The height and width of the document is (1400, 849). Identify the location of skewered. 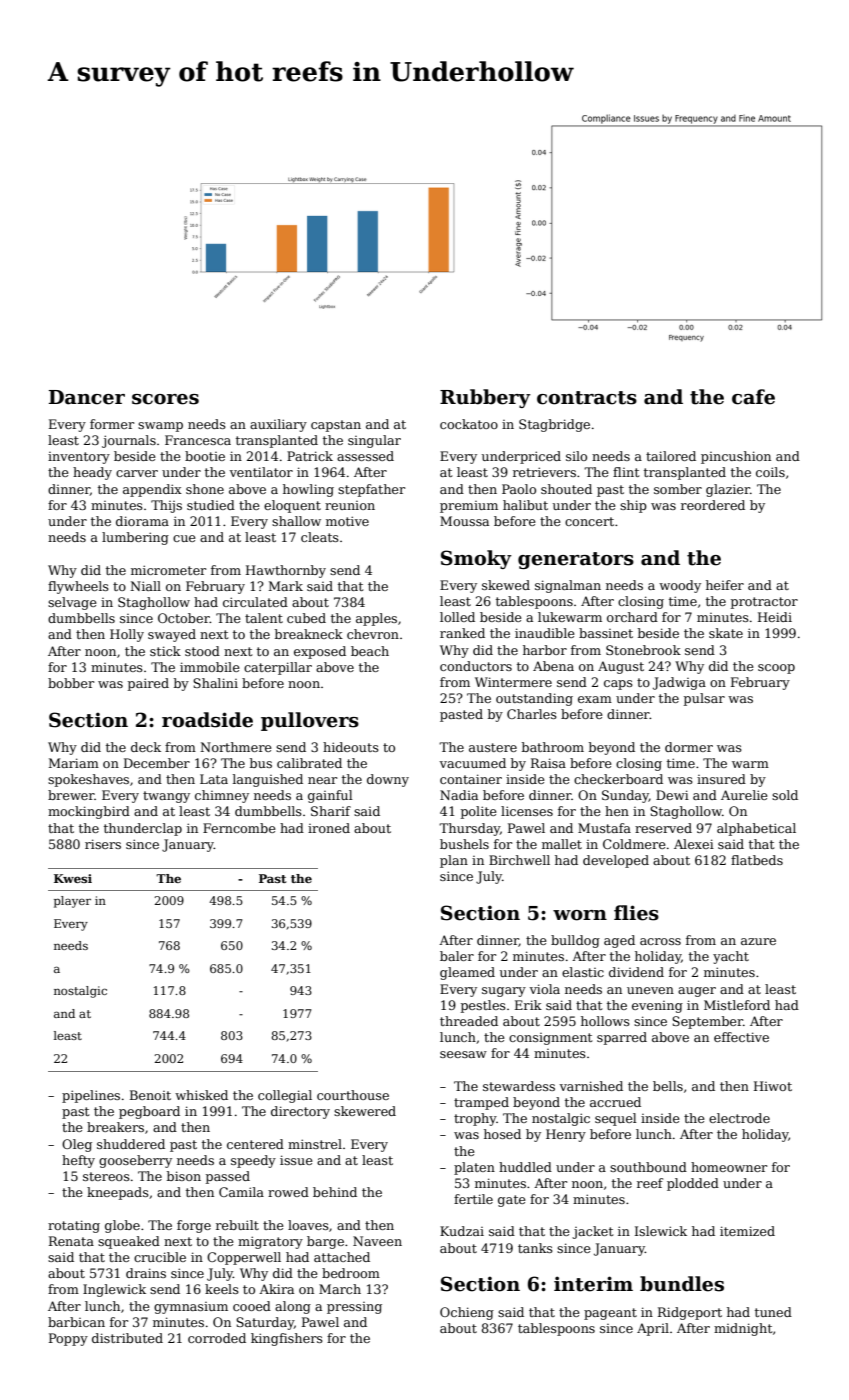
(365, 1111).
